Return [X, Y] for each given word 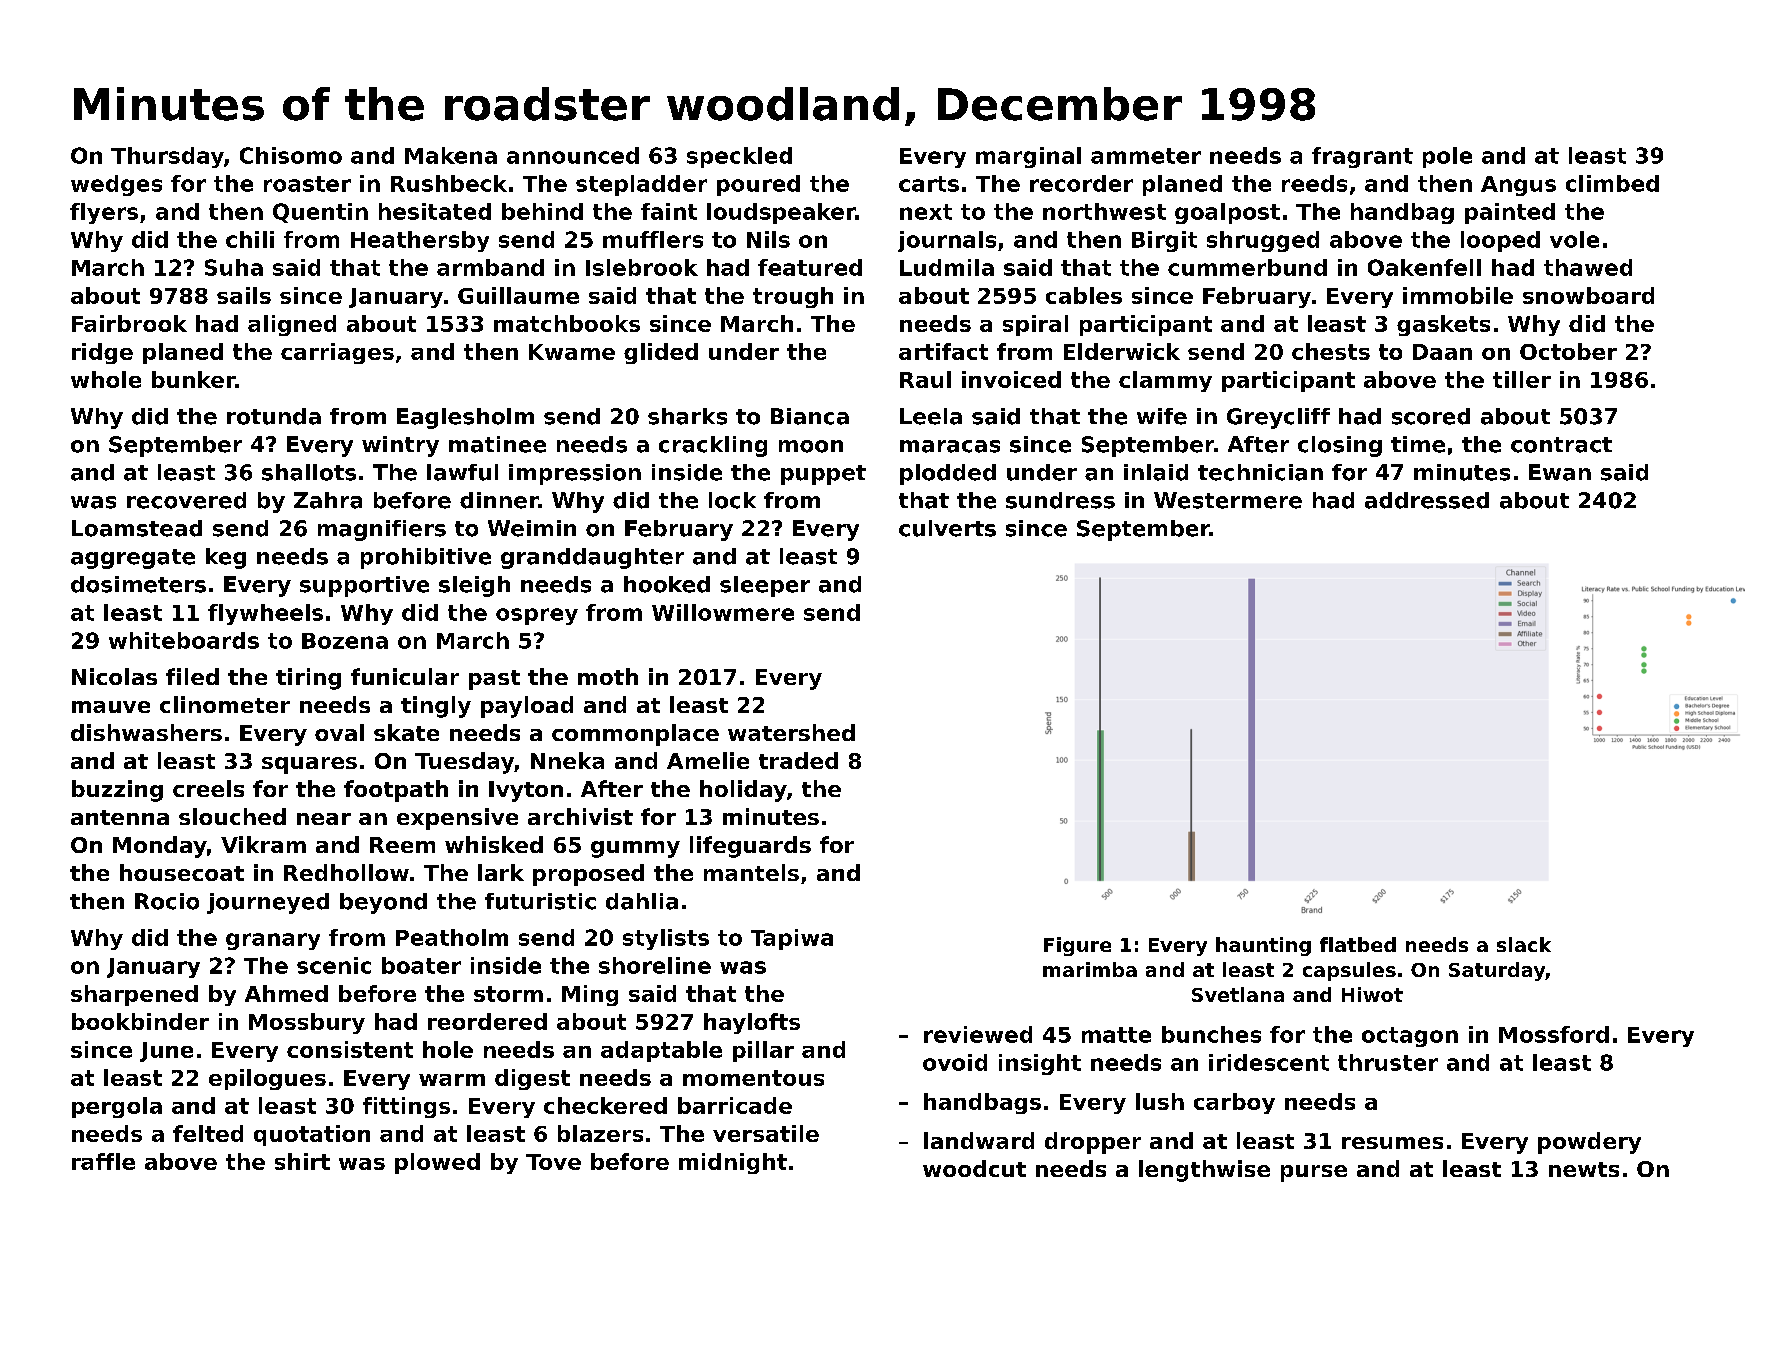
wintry [400, 446]
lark [501, 872]
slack [1524, 944]
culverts [947, 528]
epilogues [267, 1079]
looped [1500, 241]
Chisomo [291, 155]
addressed [1427, 500]
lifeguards [750, 847]
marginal [1028, 157]
